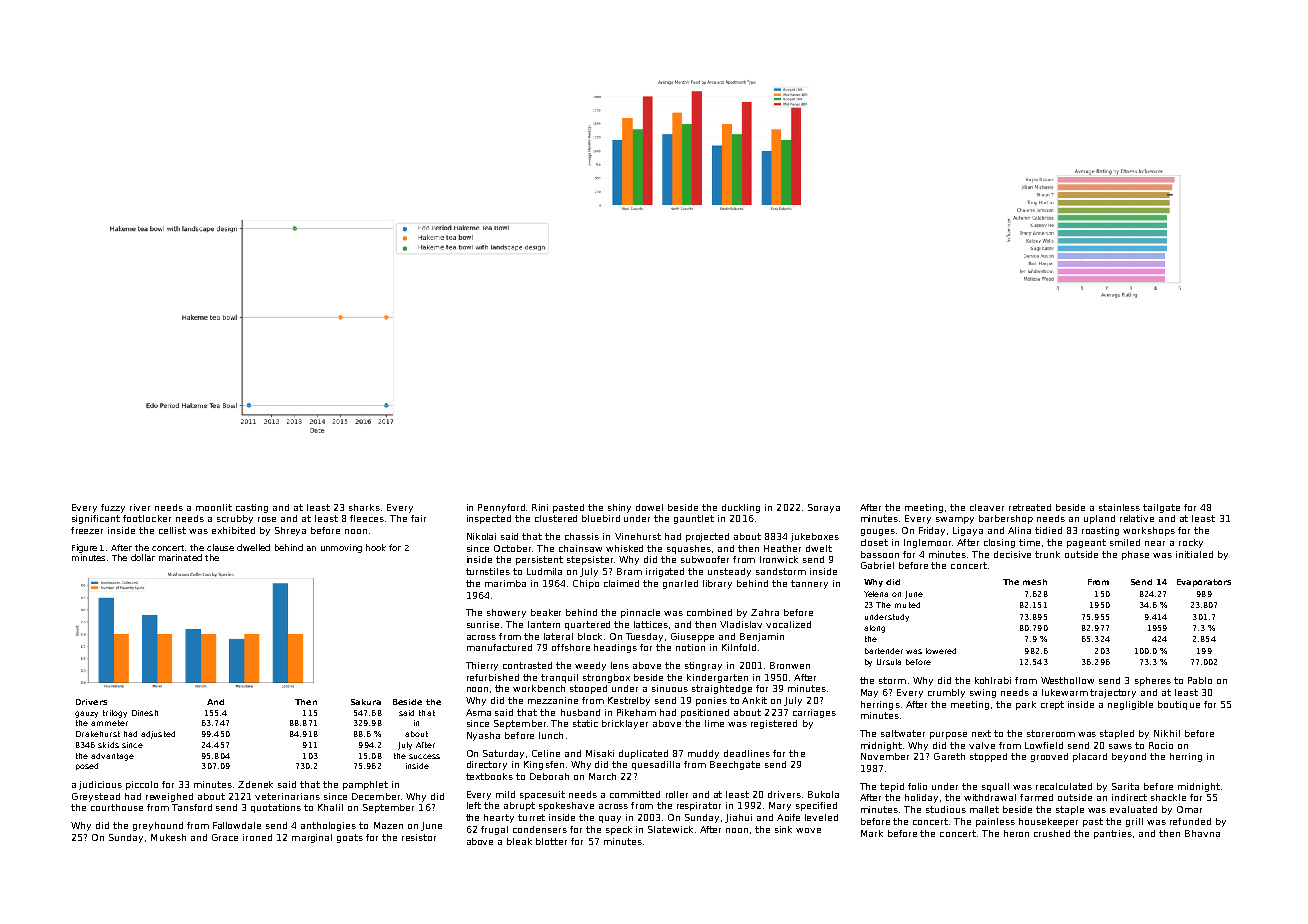 The width and height of the screenshot is (1308, 924). Describe the element at coordinates (709, 612) in the screenshot. I see `combined` at that location.
